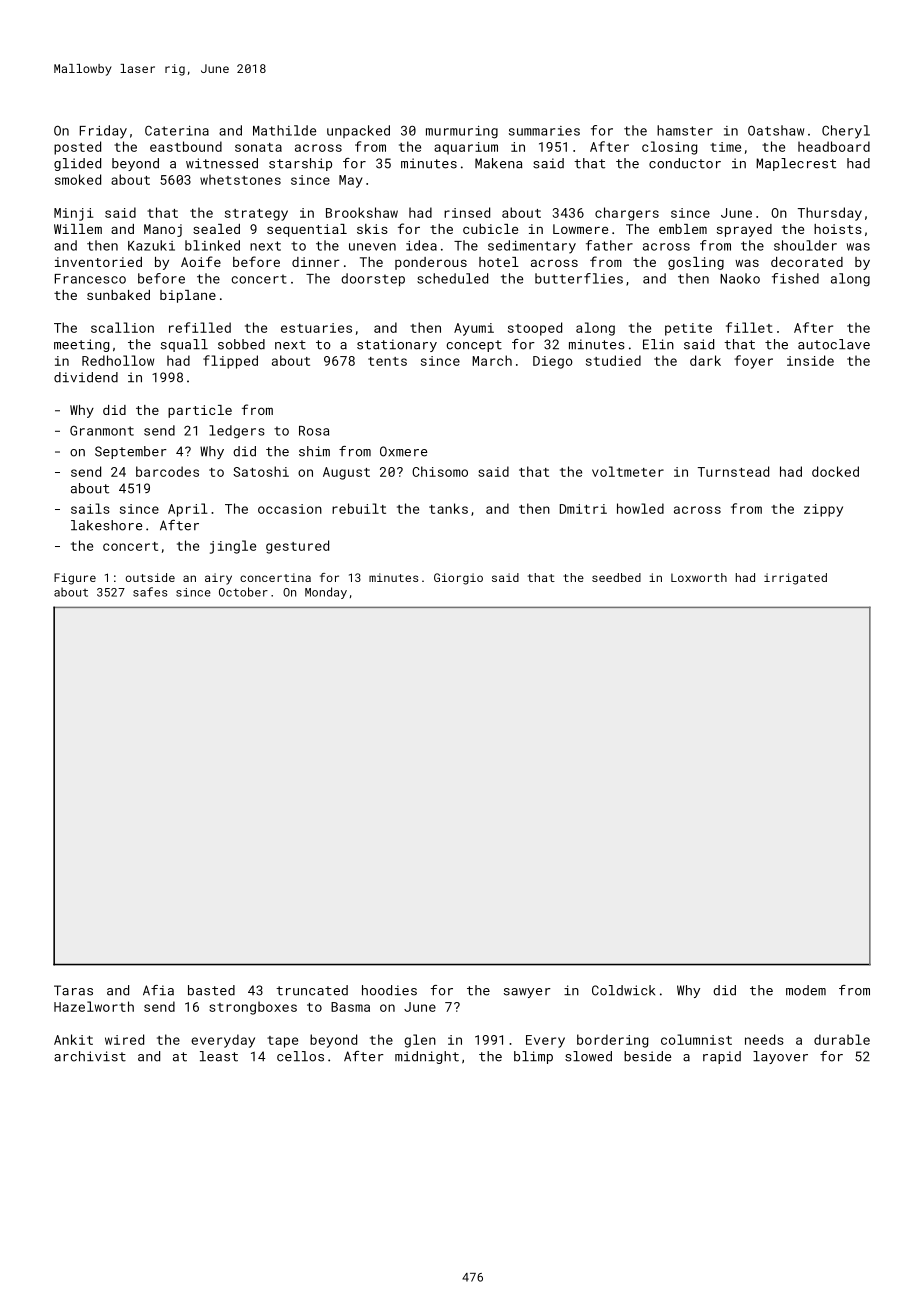 The height and width of the screenshot is (1308, 924). What do you see at coordinates (358, 131) in the screenshot?
I see `unpacked` at bounding box center [358, 131].
